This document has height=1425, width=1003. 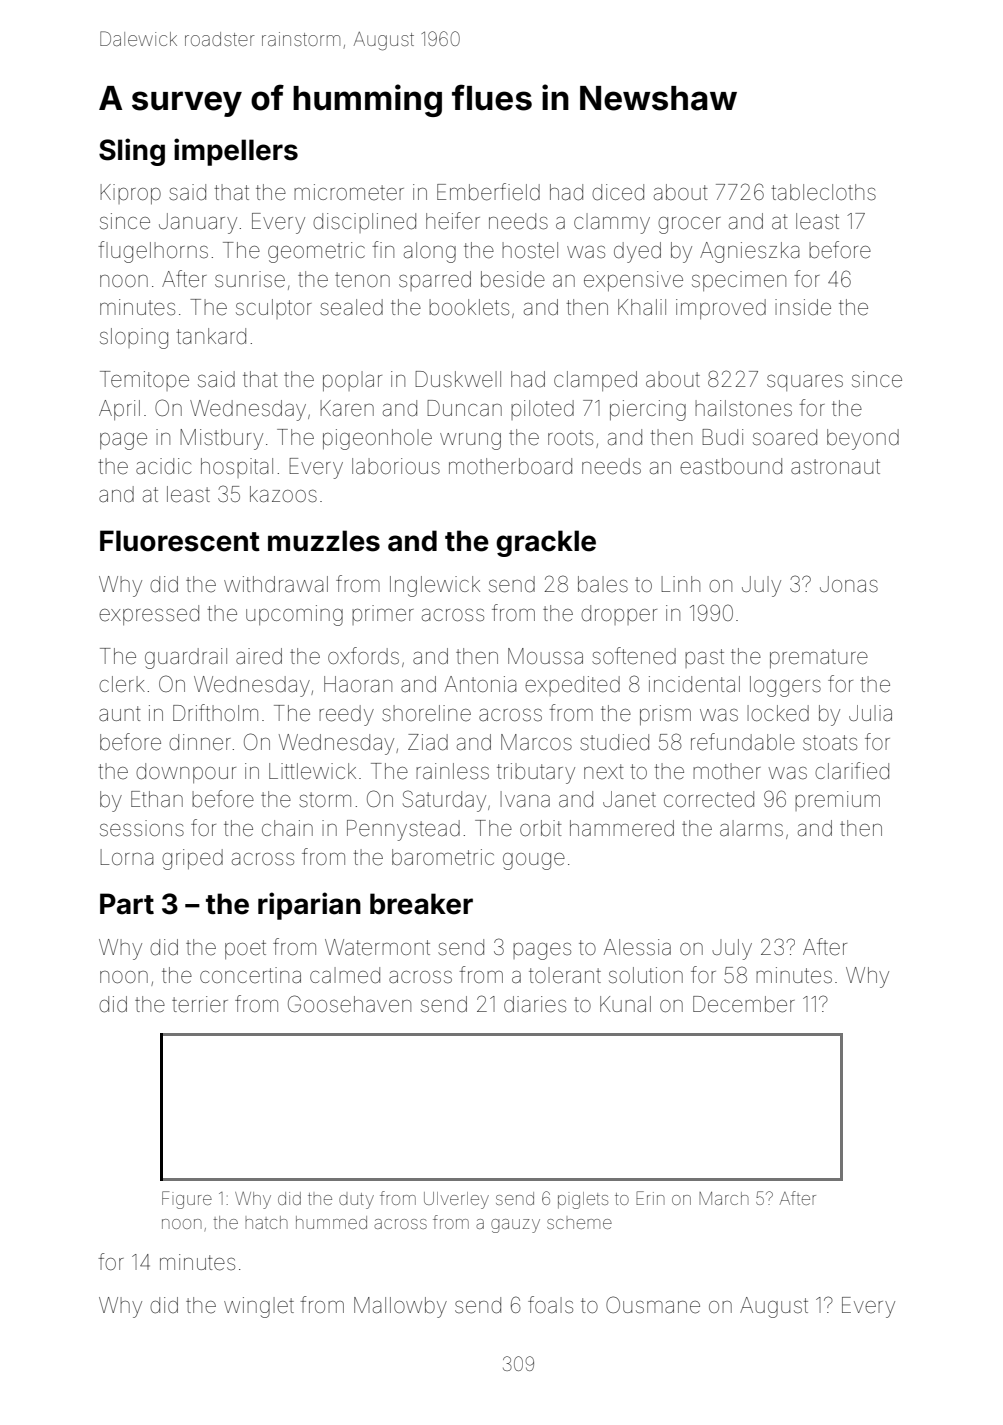 I want to click on squares, so click(x=805, y=383).
